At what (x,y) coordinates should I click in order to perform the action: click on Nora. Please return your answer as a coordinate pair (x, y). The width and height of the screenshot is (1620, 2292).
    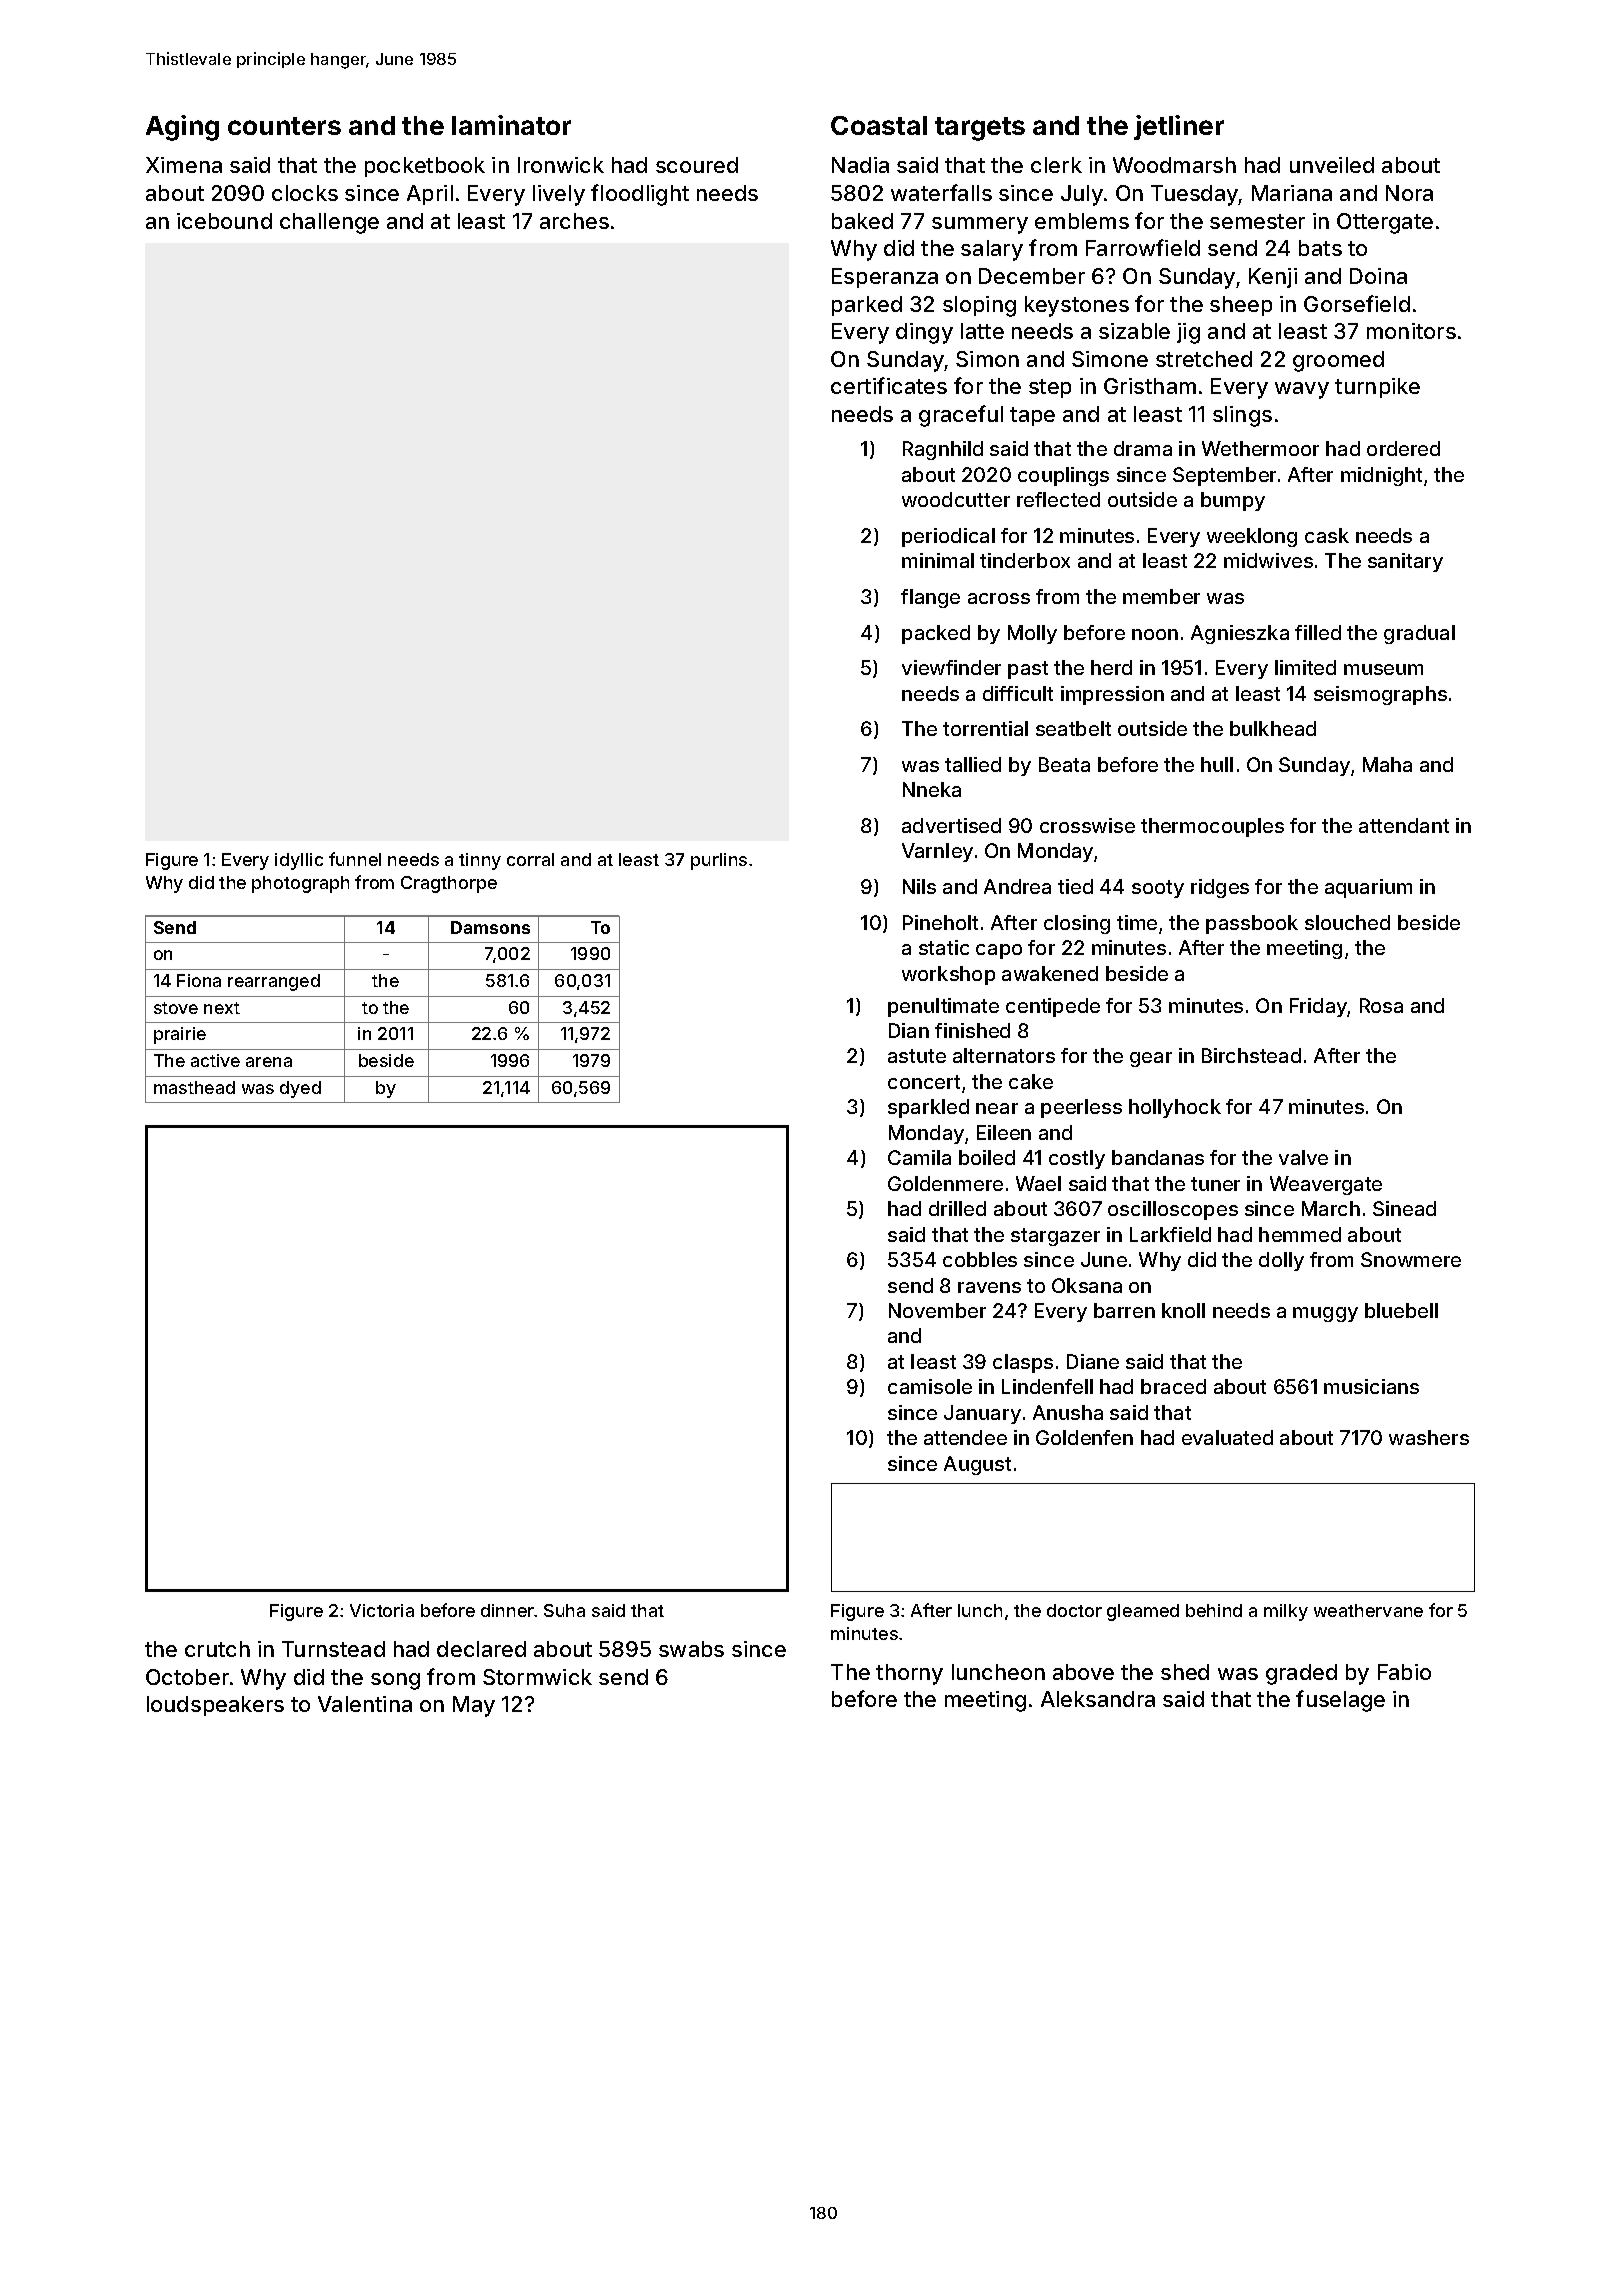
    Looking at the image, I should click on (1409, 193).
